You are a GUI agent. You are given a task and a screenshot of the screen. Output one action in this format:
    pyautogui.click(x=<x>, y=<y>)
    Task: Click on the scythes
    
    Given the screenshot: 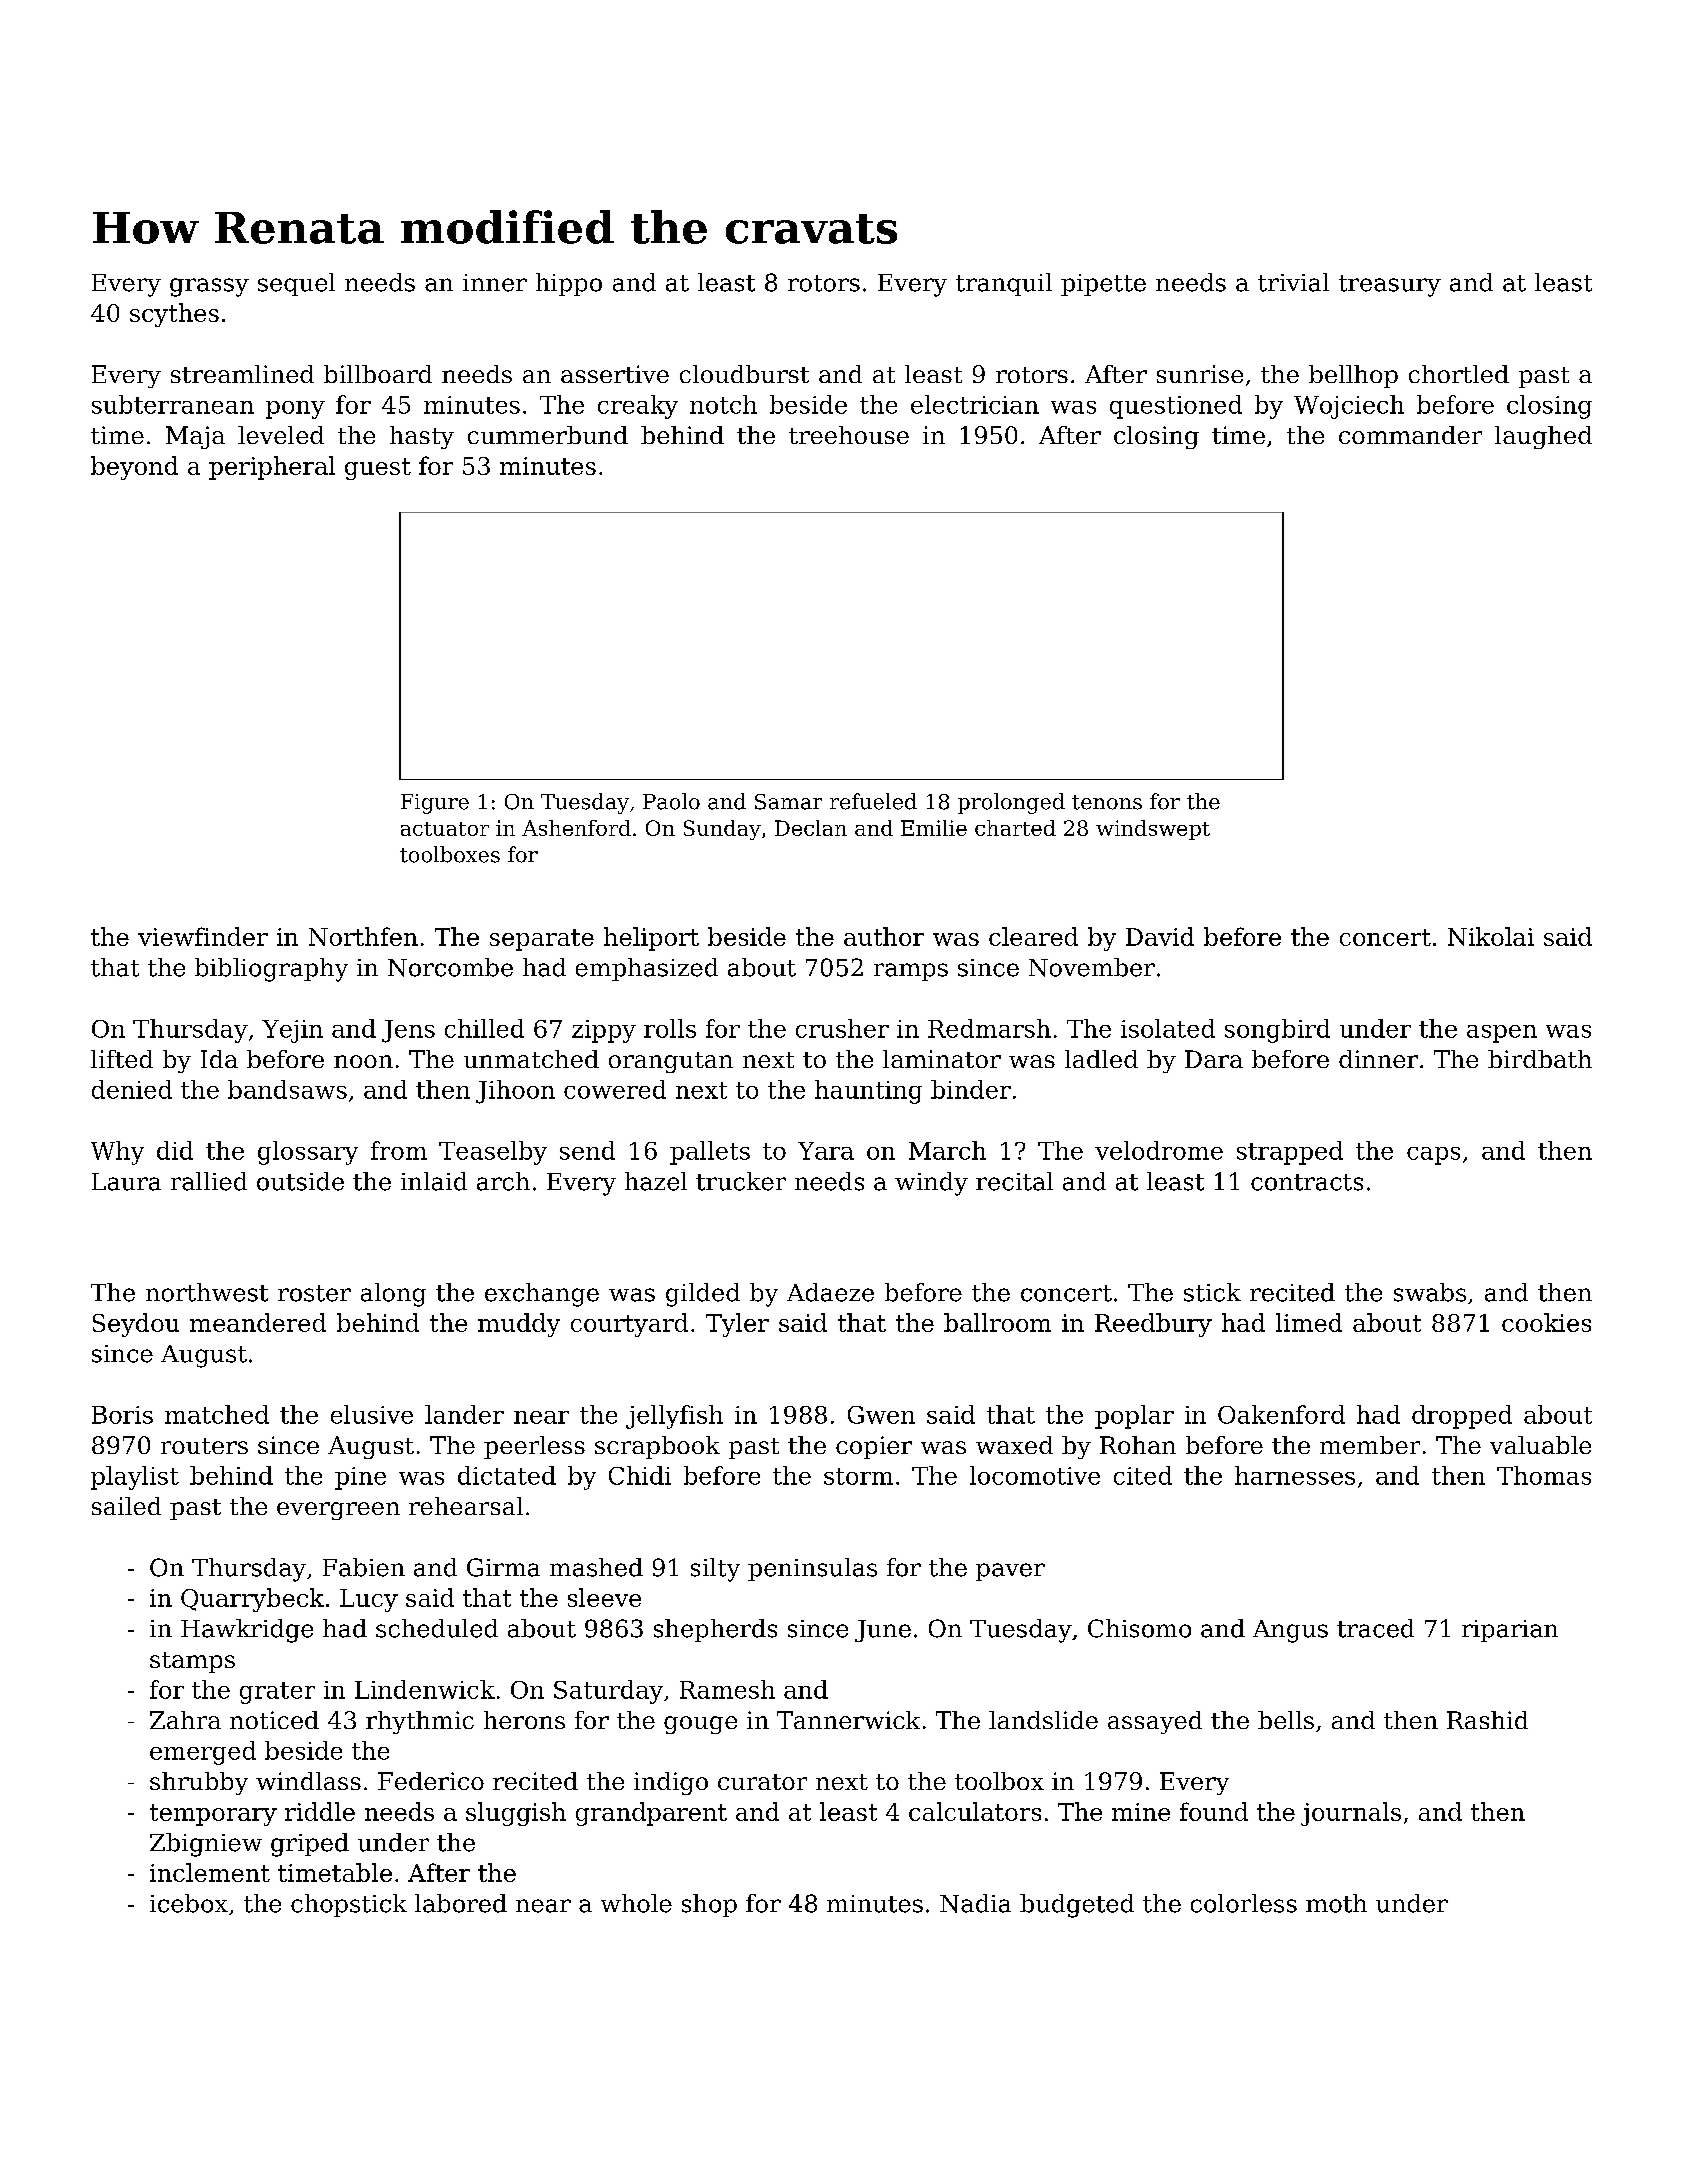 What is the action you would take?
    pyautogui.click(x=174, y=315)
